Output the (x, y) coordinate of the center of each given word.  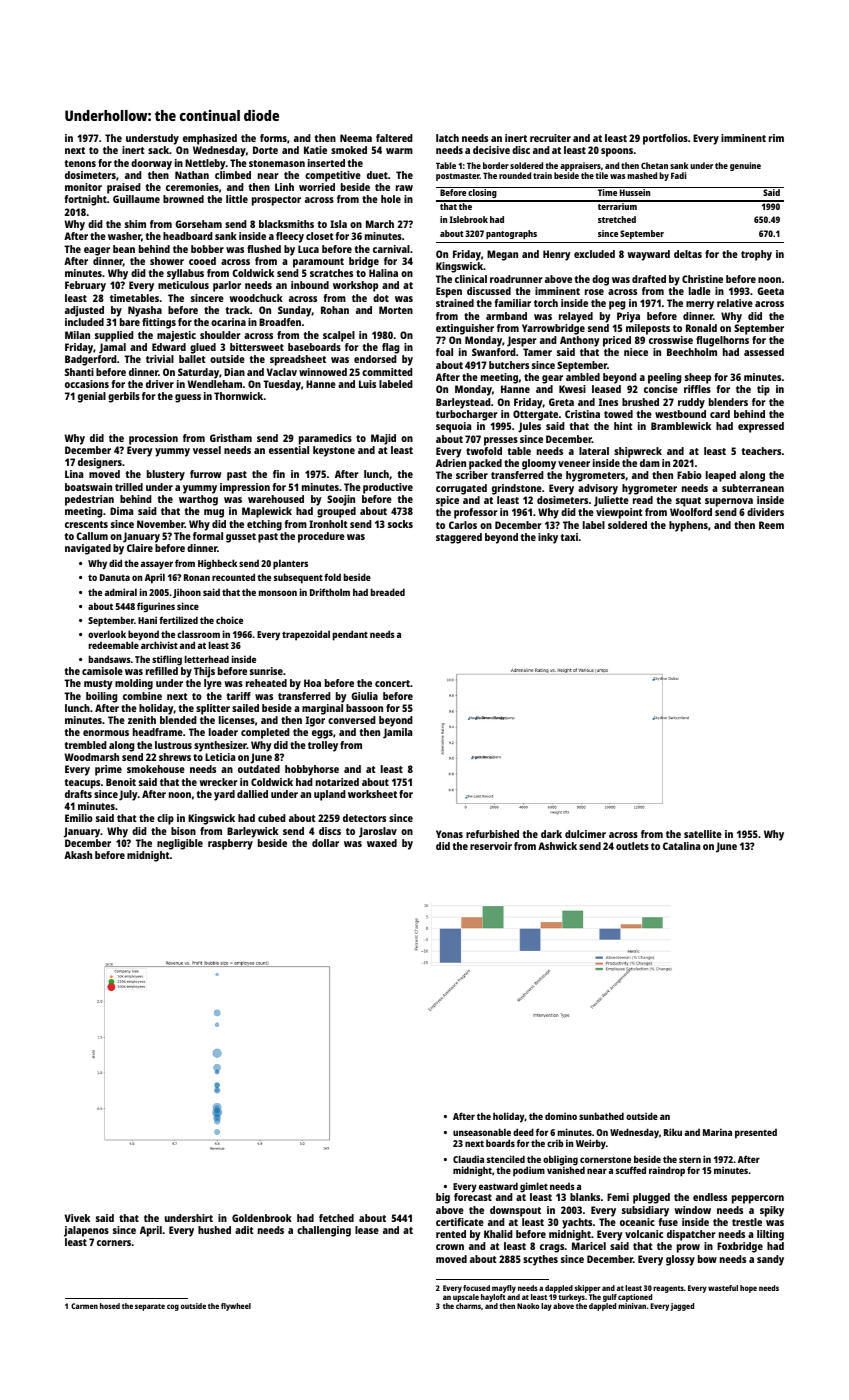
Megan (502, 255)
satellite (703, 834)
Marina (717, 1132)
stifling (167, 660)
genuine (745, 166)
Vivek (77, 1218)
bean (124, 249)
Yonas (449, 834)
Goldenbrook (262, 1218)
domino (561, 1116)
